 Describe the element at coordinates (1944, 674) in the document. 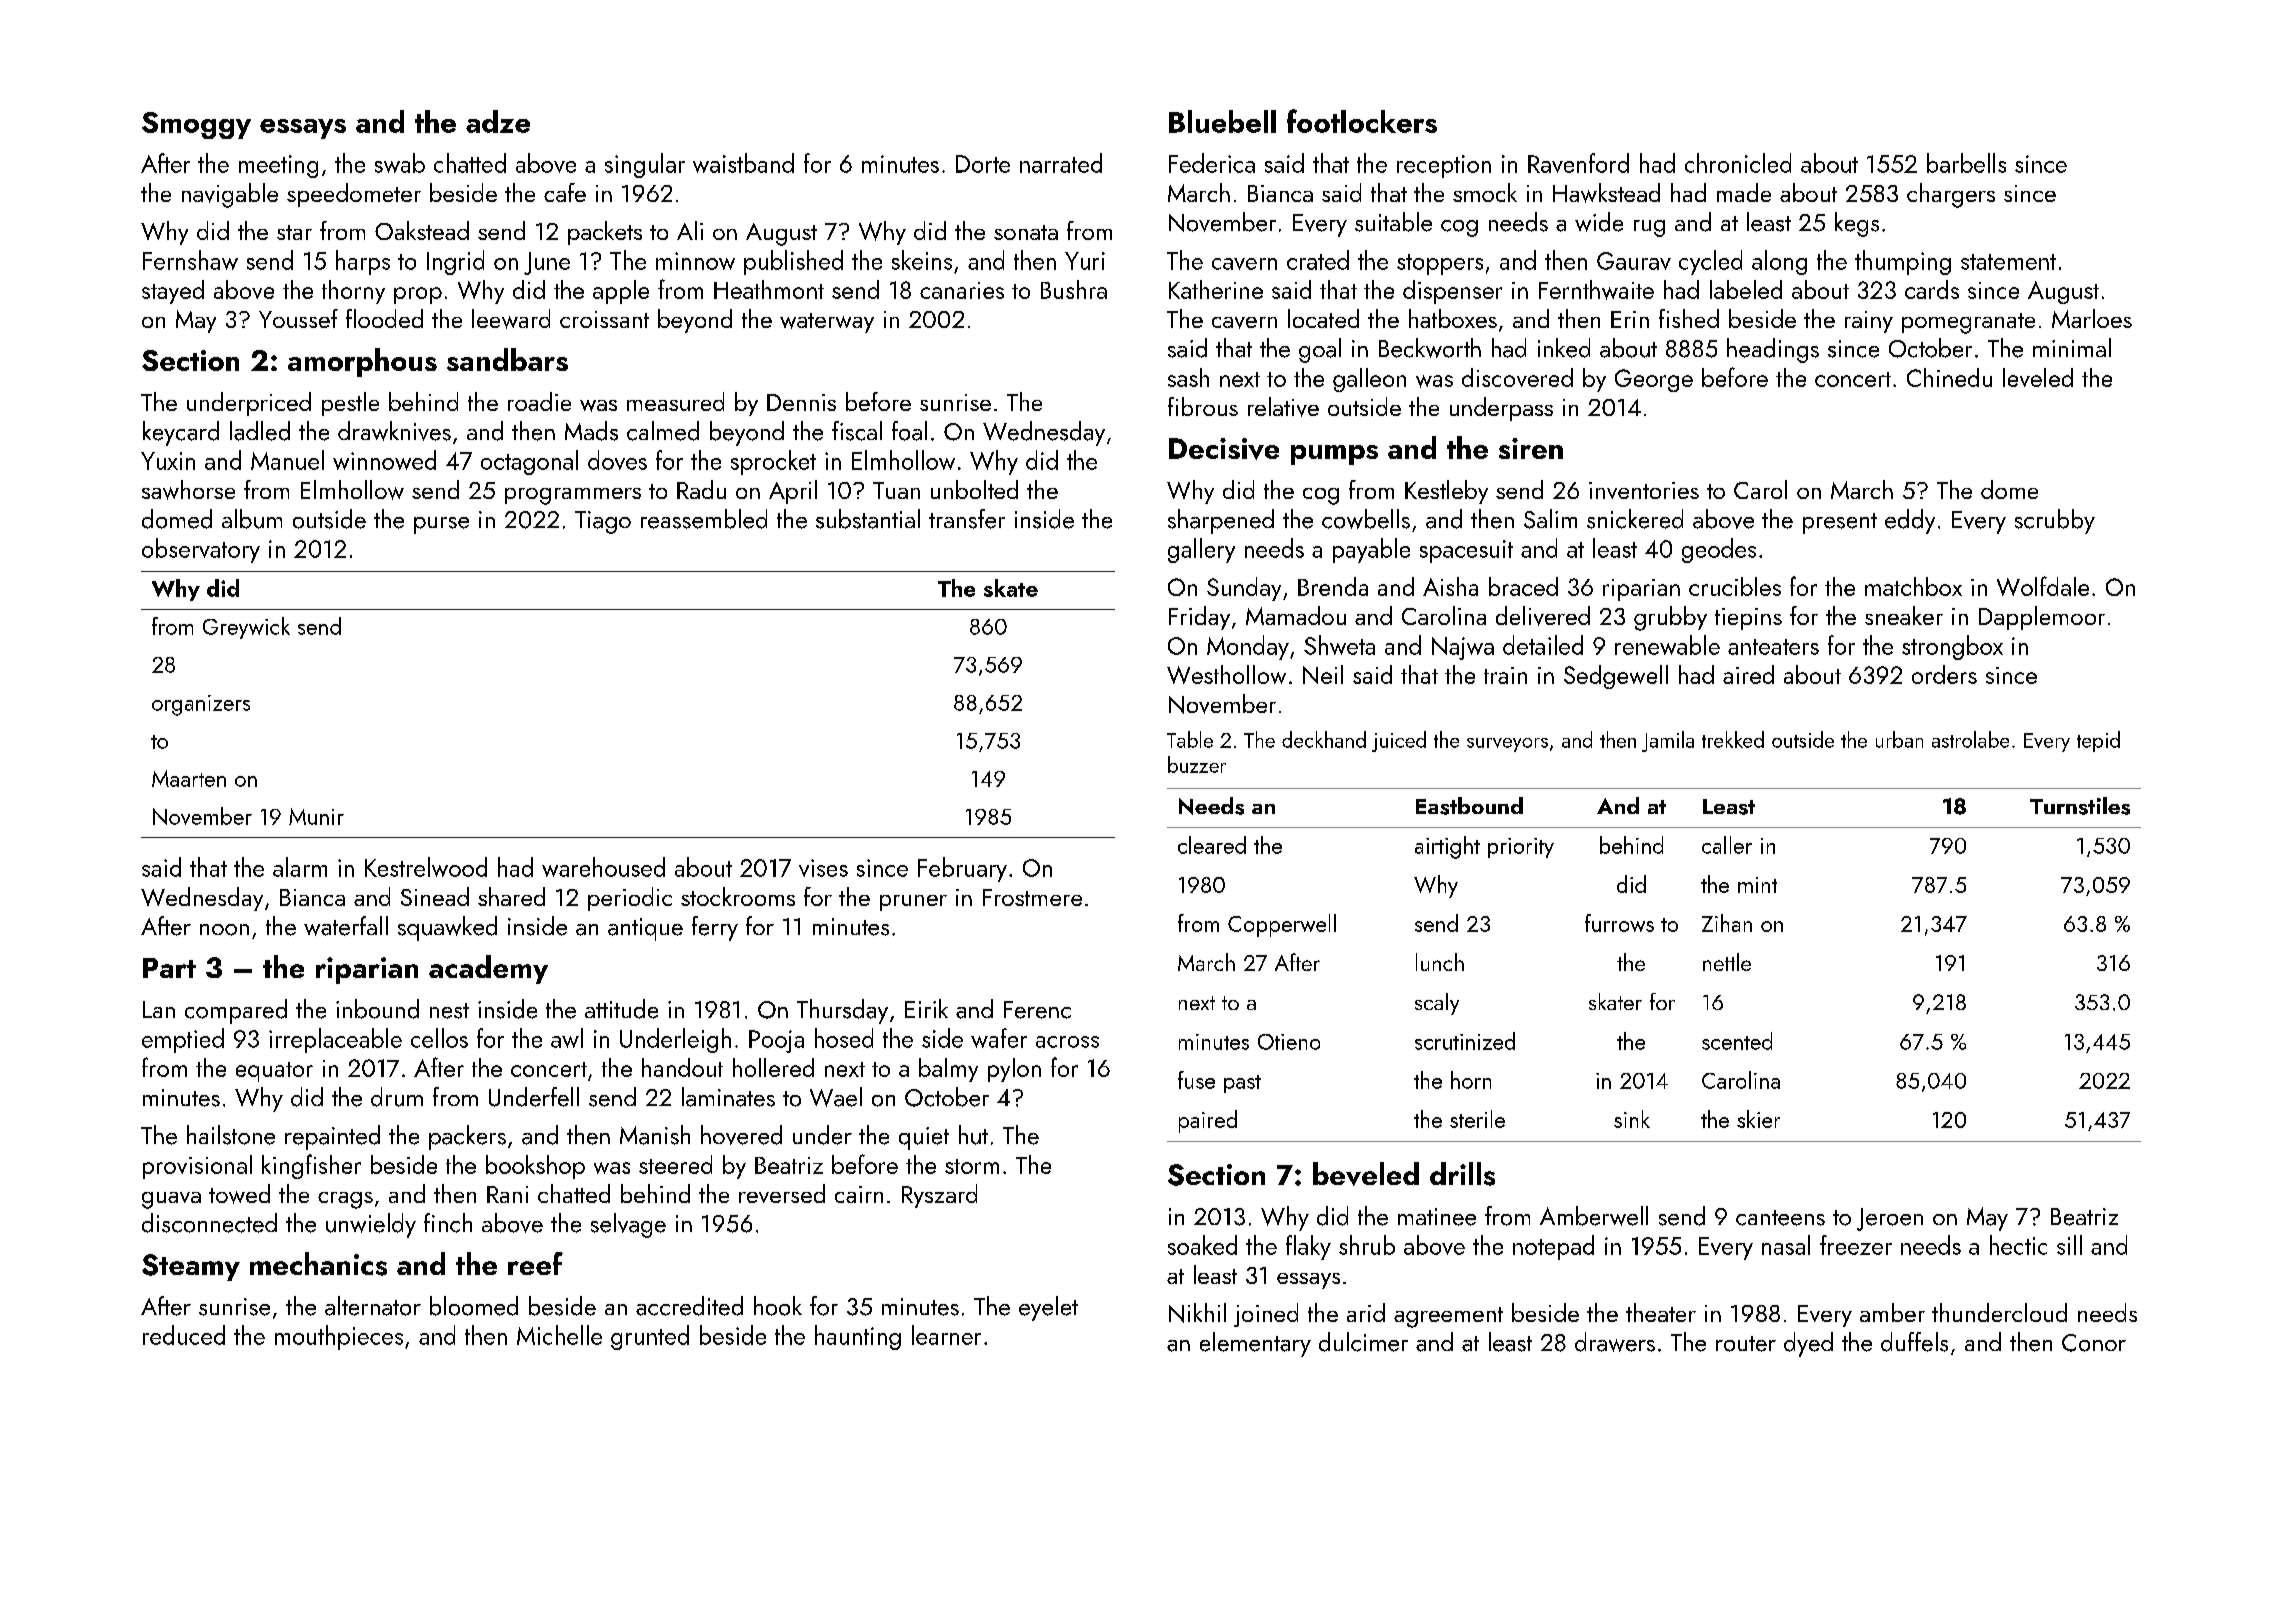

I see `orders` at that location.
